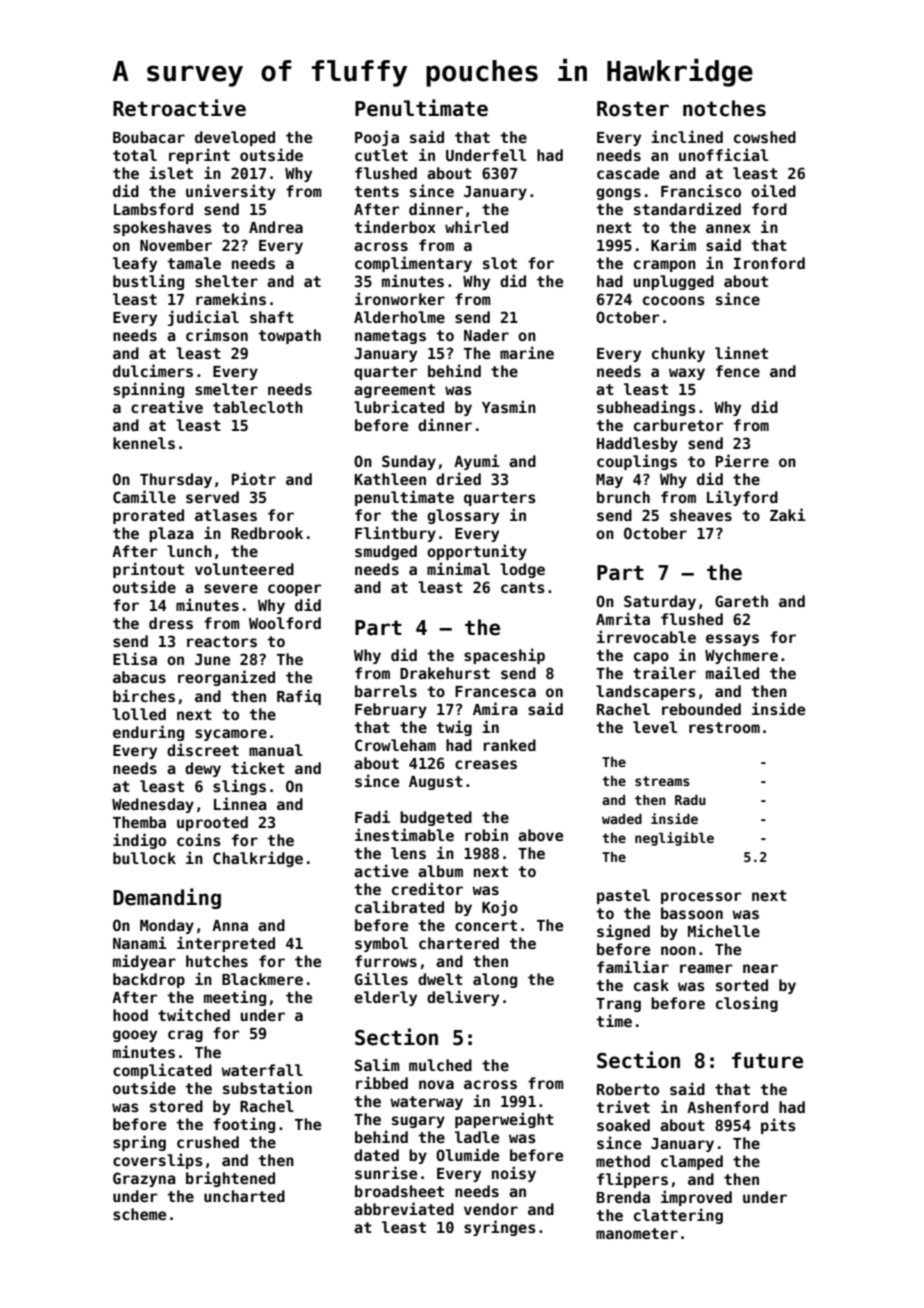 Image resolution: width=924 pixels, height=1308 pixels. I want to click on Nader, so click(486, 335).
